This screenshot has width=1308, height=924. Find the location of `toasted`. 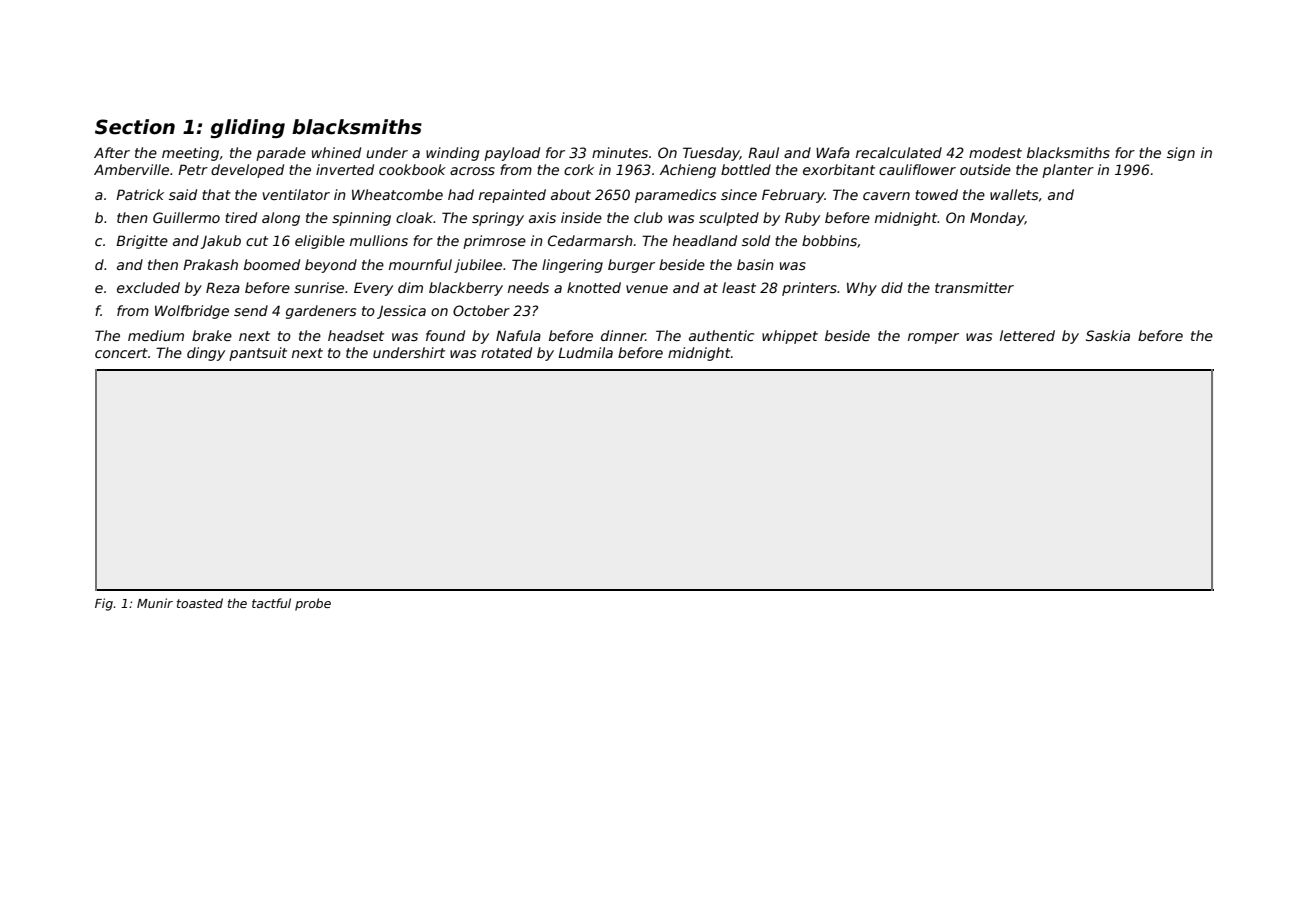

toasted is located at coordinates (200, 603).
